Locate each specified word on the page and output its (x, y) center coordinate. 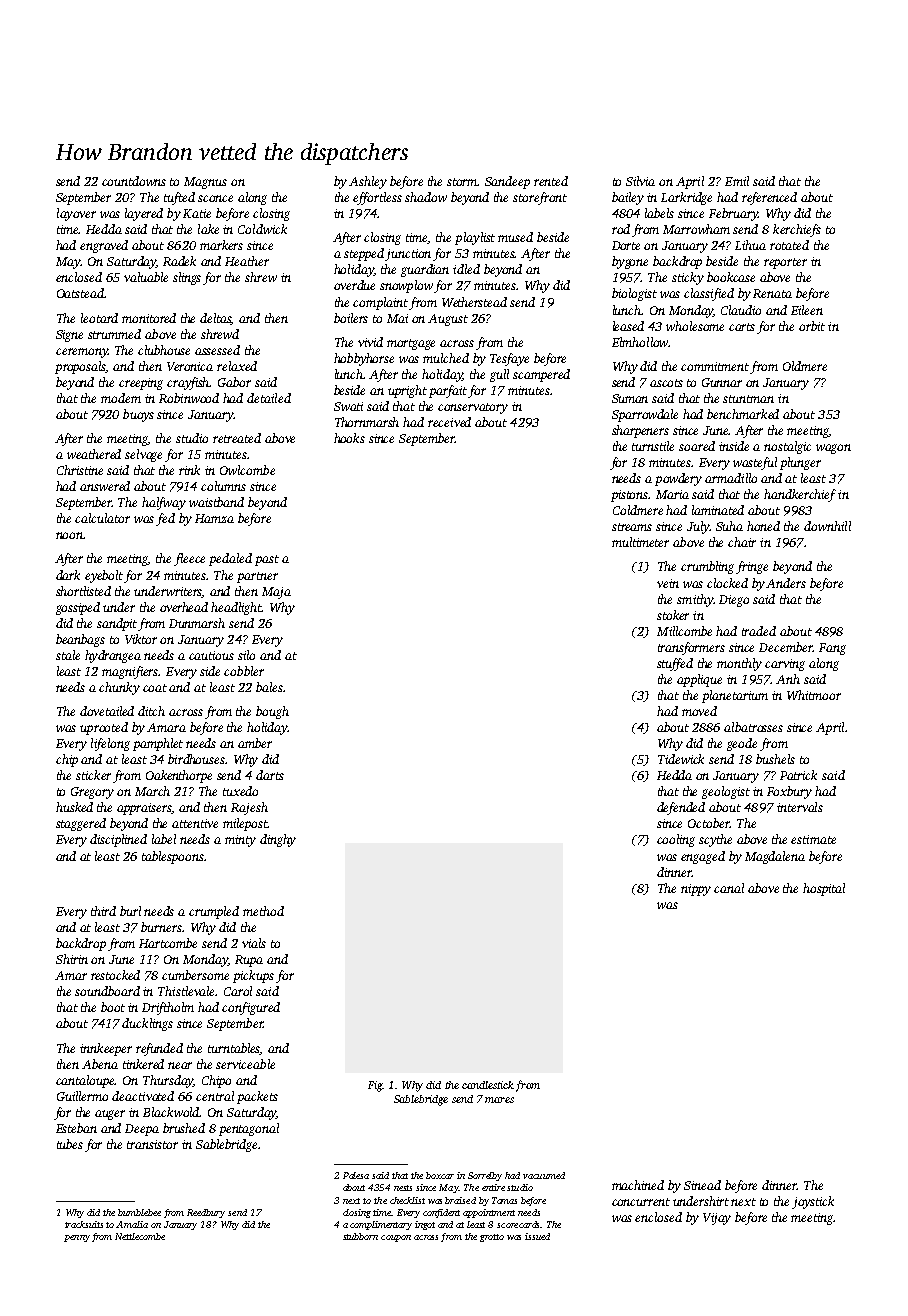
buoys (138, 415)
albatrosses (753, 727)
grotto (492, 1238)
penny (77, 1238)
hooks (349, 438)
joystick (813, 1202)
